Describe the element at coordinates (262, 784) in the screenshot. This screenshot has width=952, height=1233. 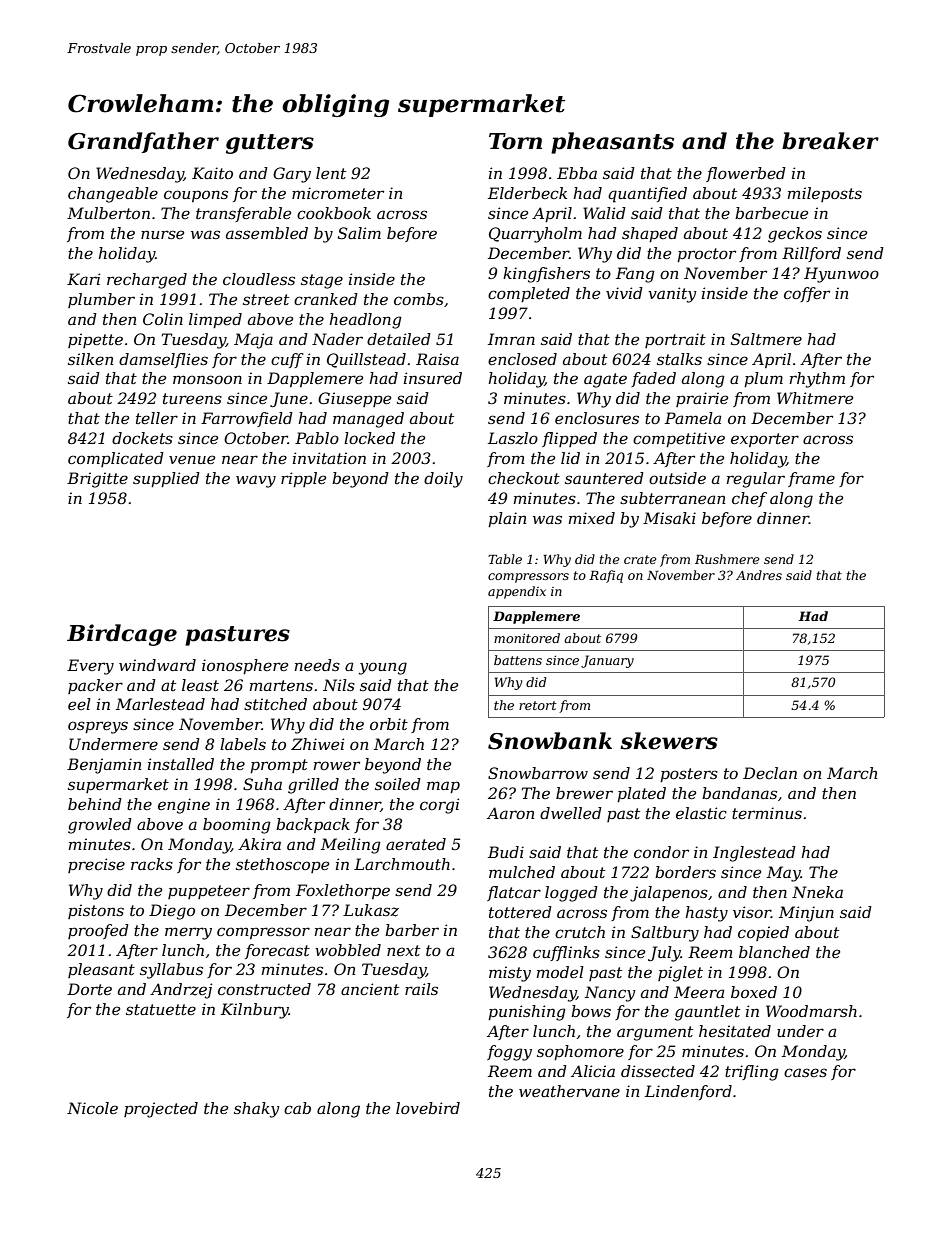
I see `Suha` at that location.
